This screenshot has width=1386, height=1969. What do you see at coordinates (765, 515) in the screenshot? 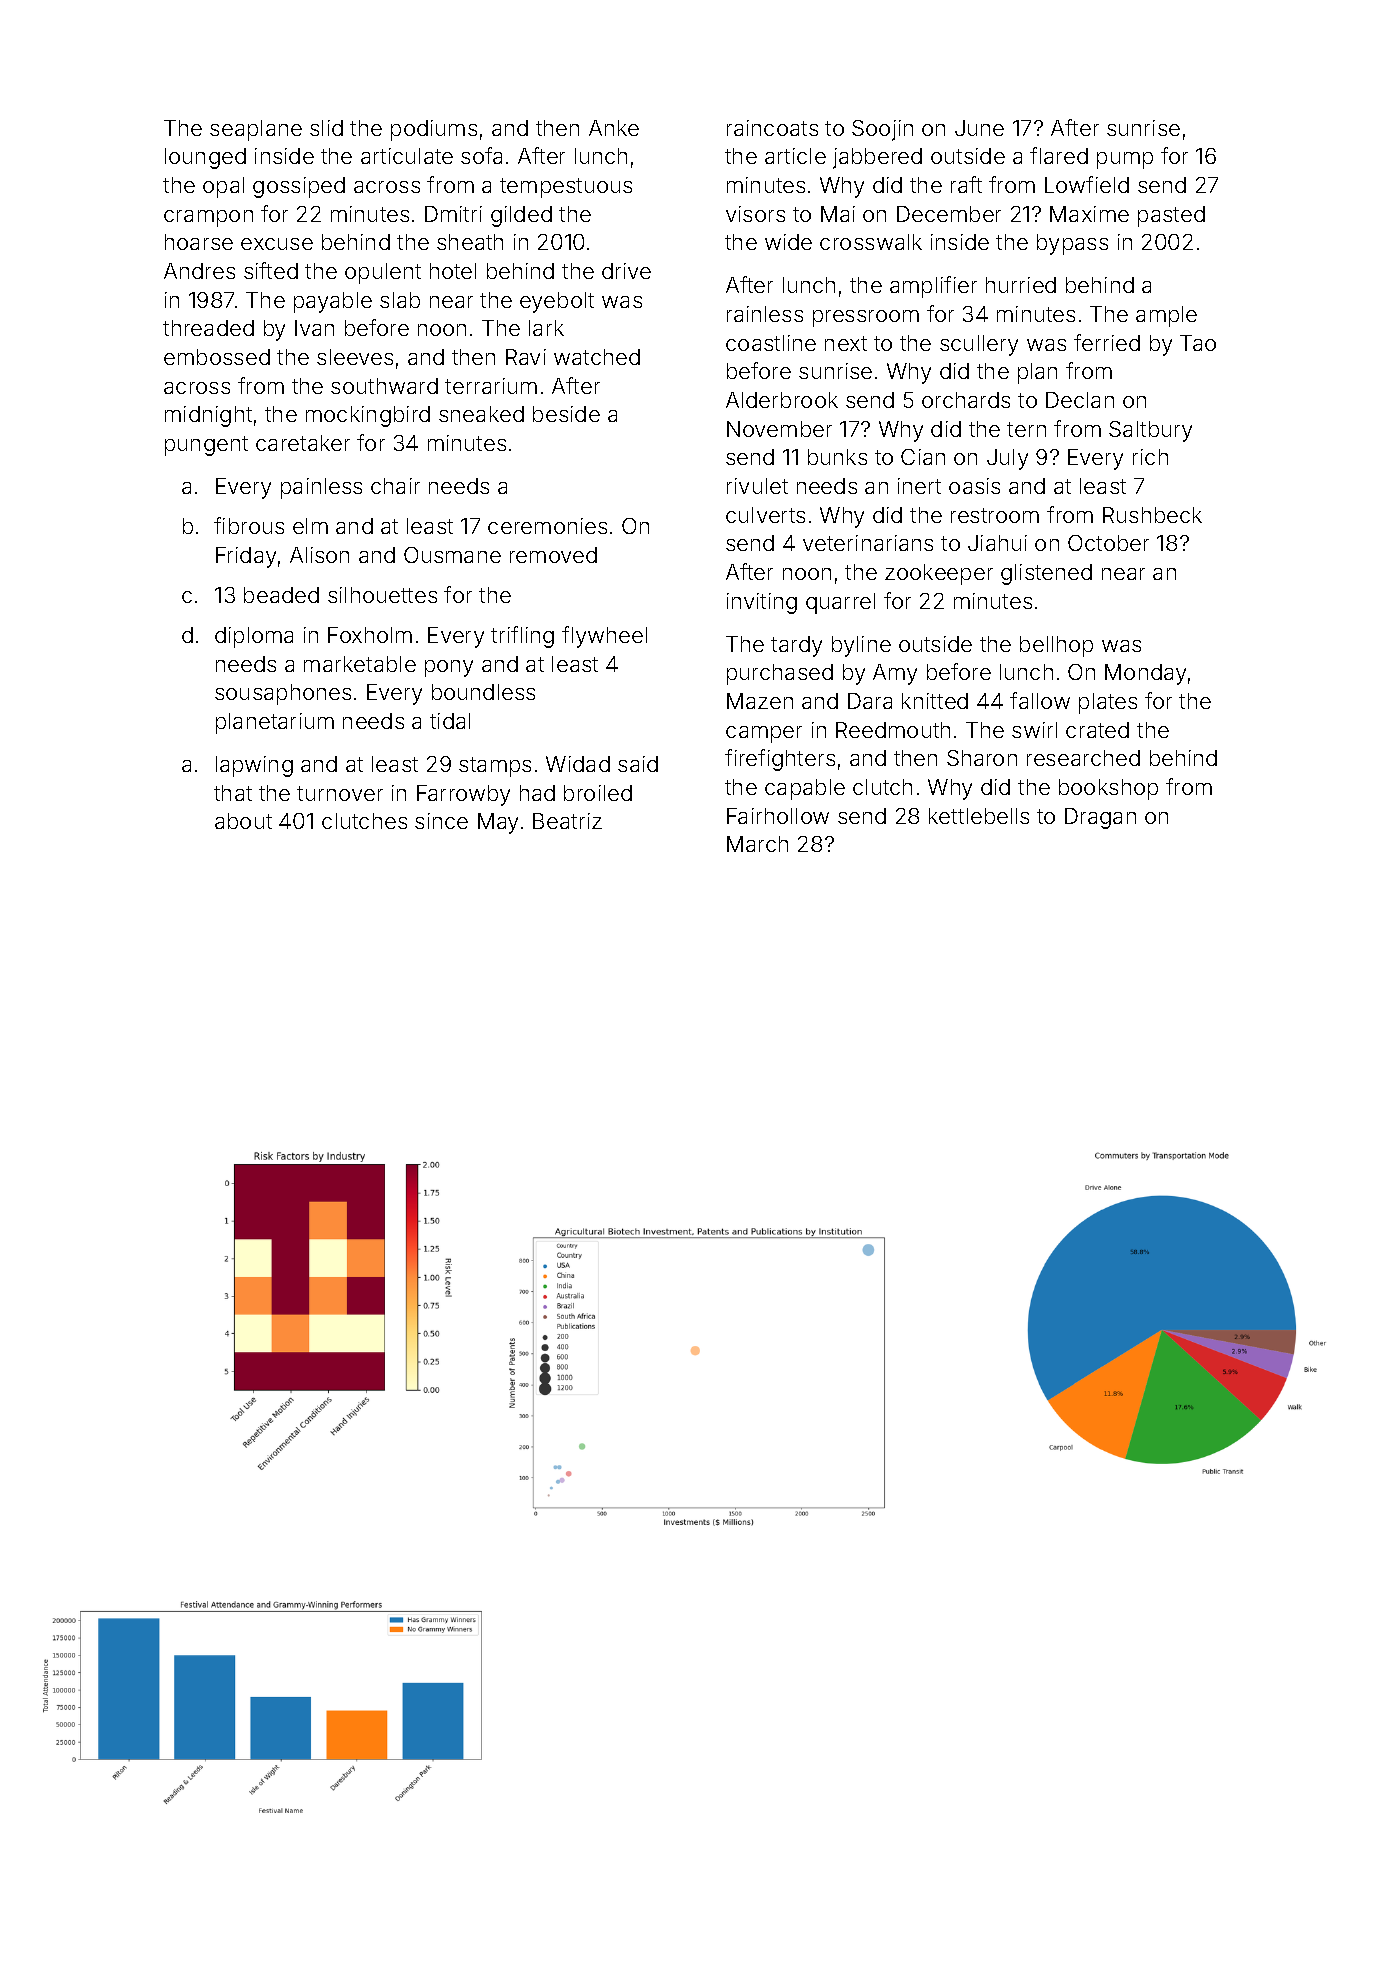
I see `culverts` at bounding box center [765, 515].
